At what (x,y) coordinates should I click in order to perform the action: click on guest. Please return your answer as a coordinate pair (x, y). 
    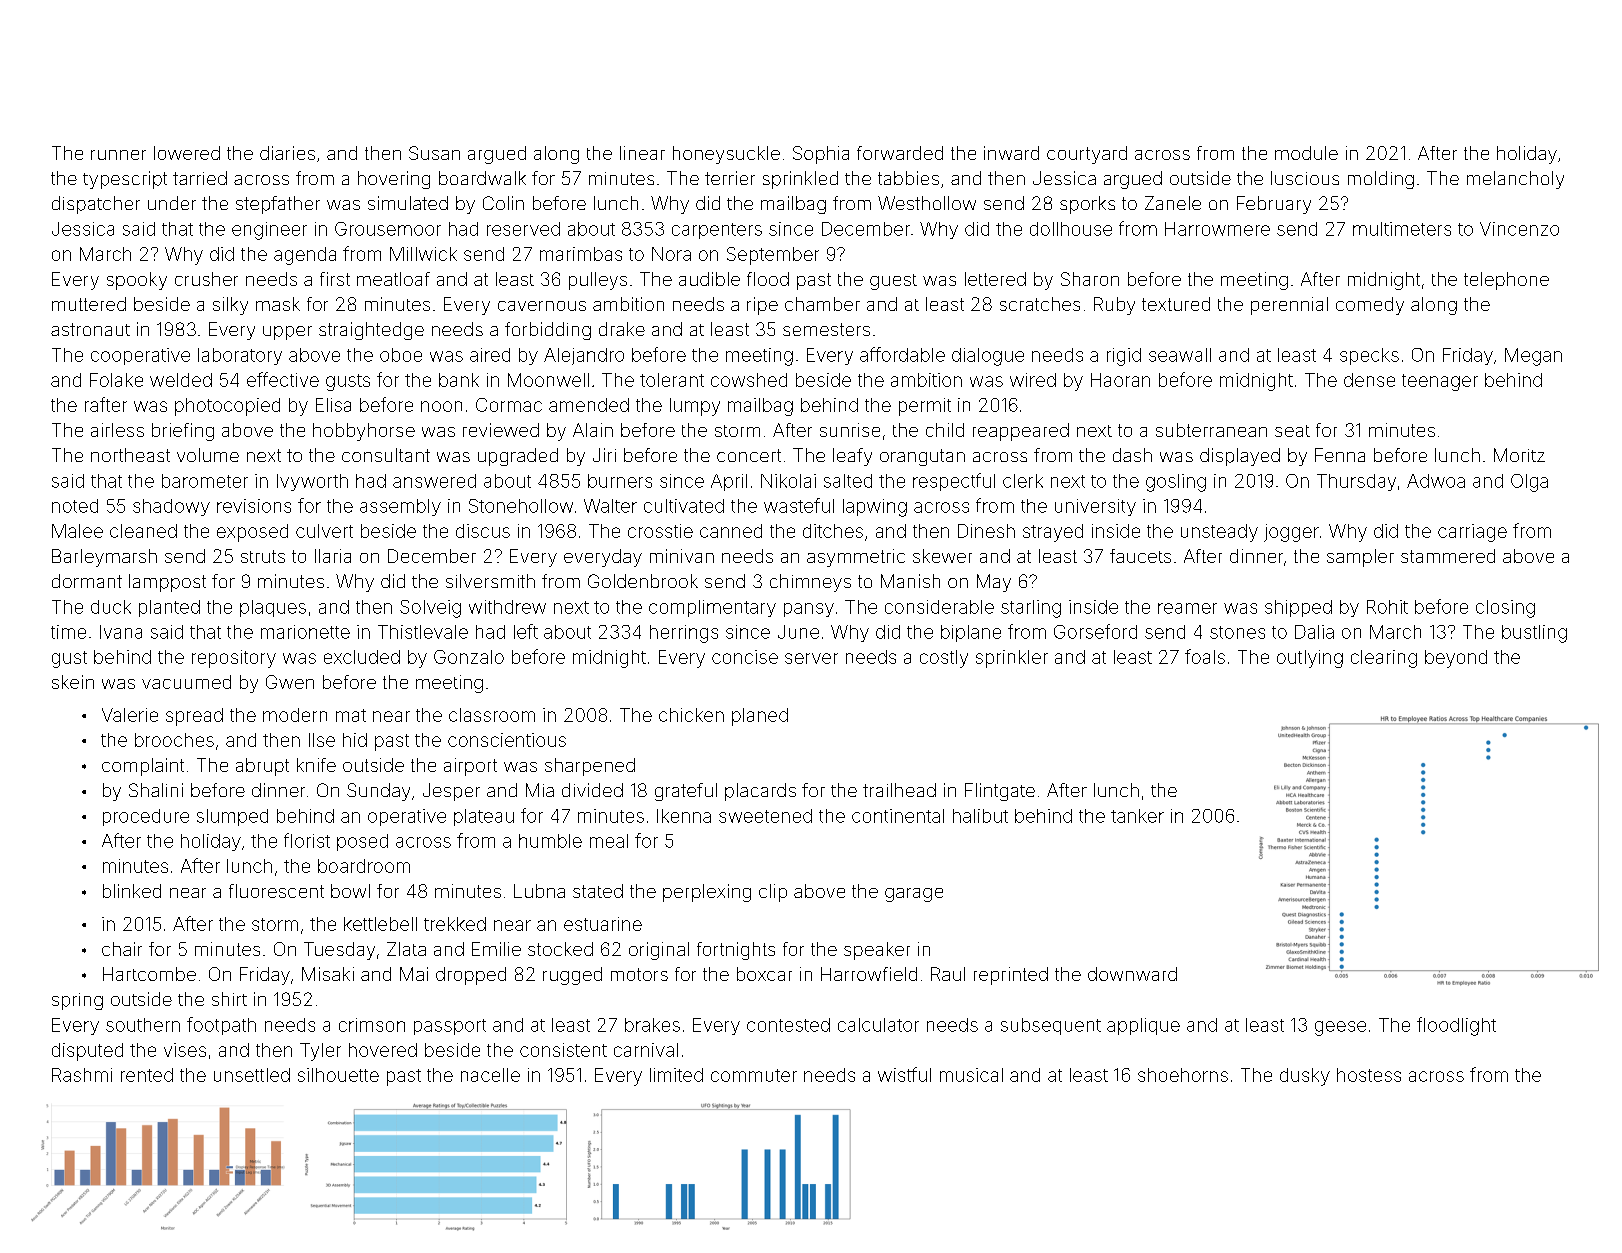
    Looking at the image, I should click on (893, 282).
